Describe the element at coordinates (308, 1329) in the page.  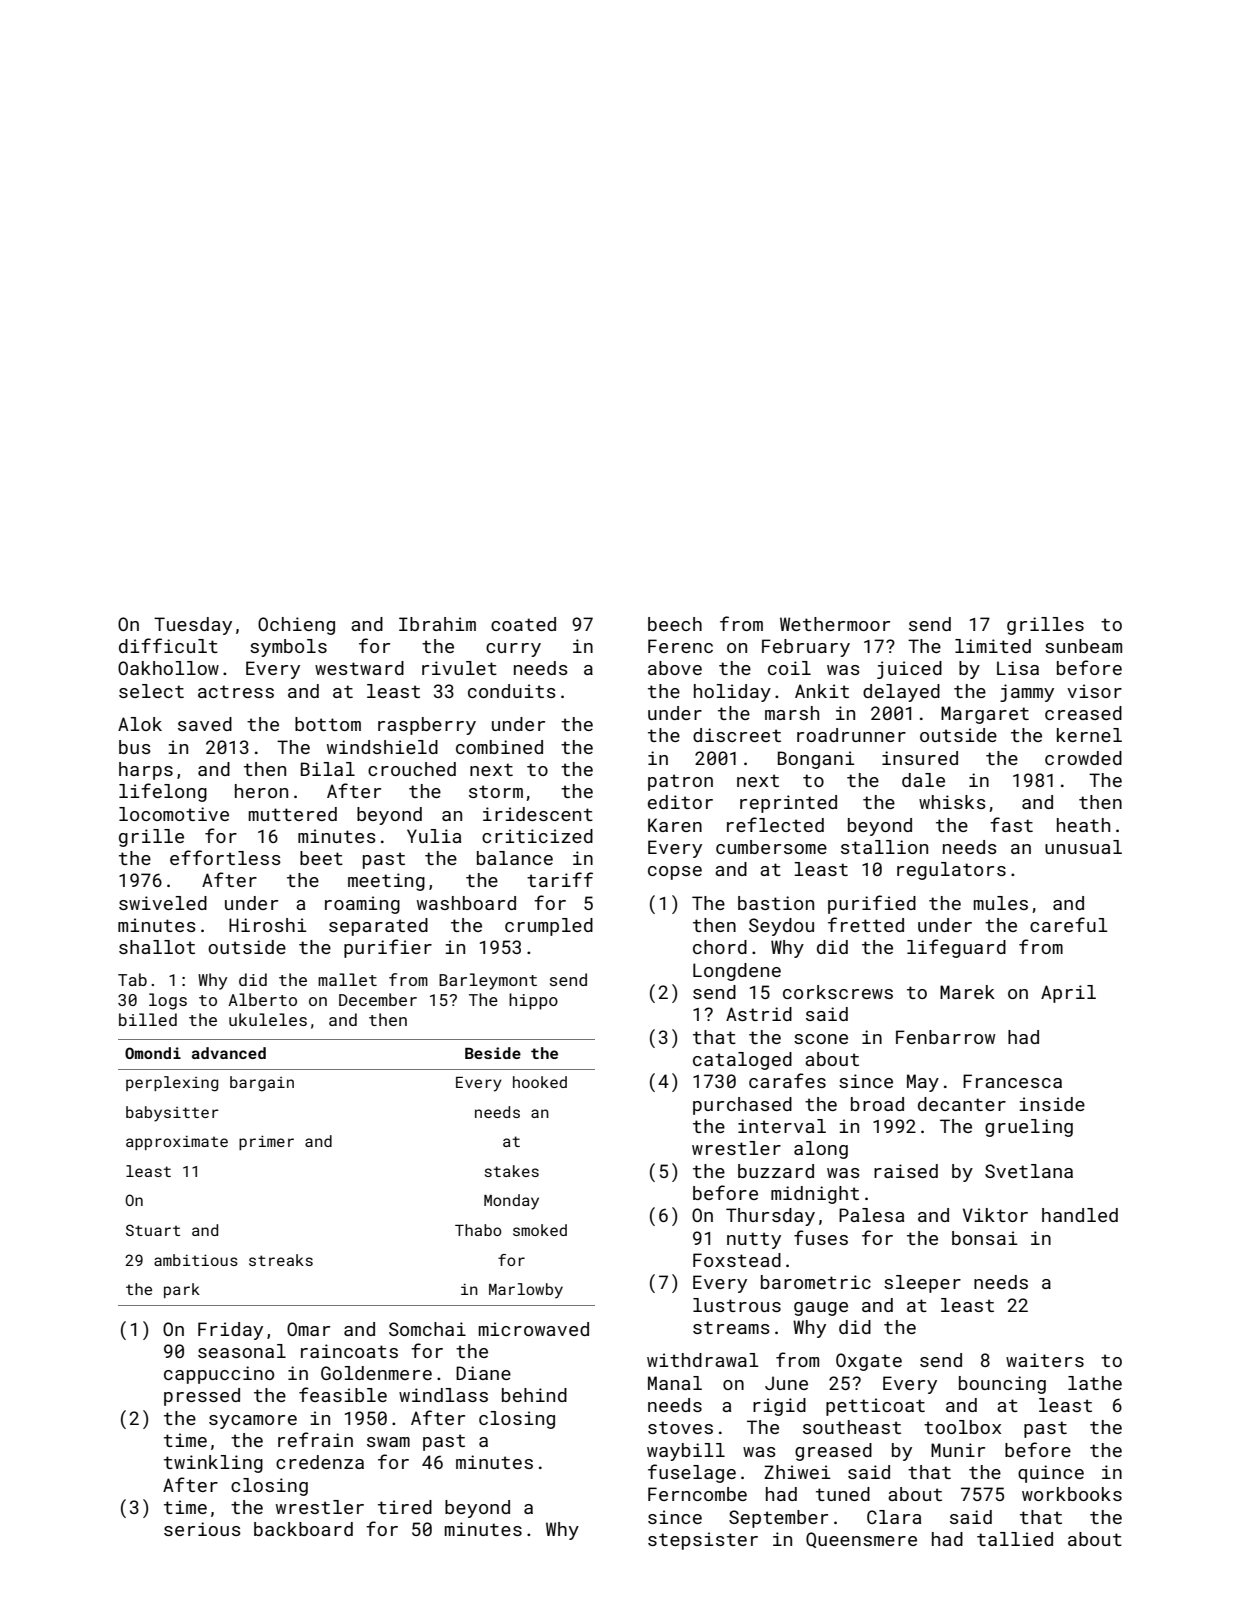
I see `Omar` at that location.
